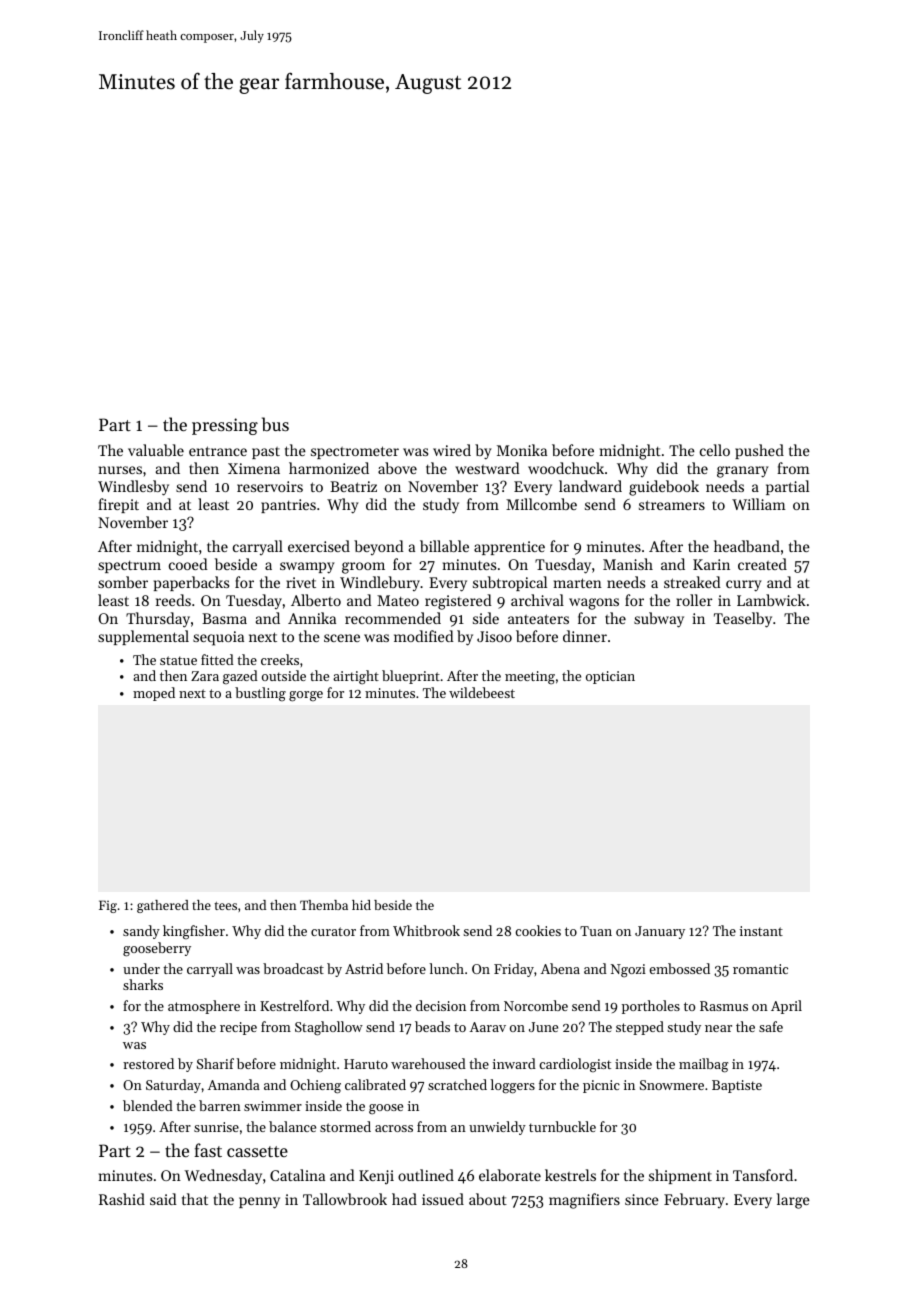 Image resolution: width=908 pixels, height=1316 pixels. Describe the element at coordinates (428, 1063) in the screenshot. I see `warehoused` at that location.
